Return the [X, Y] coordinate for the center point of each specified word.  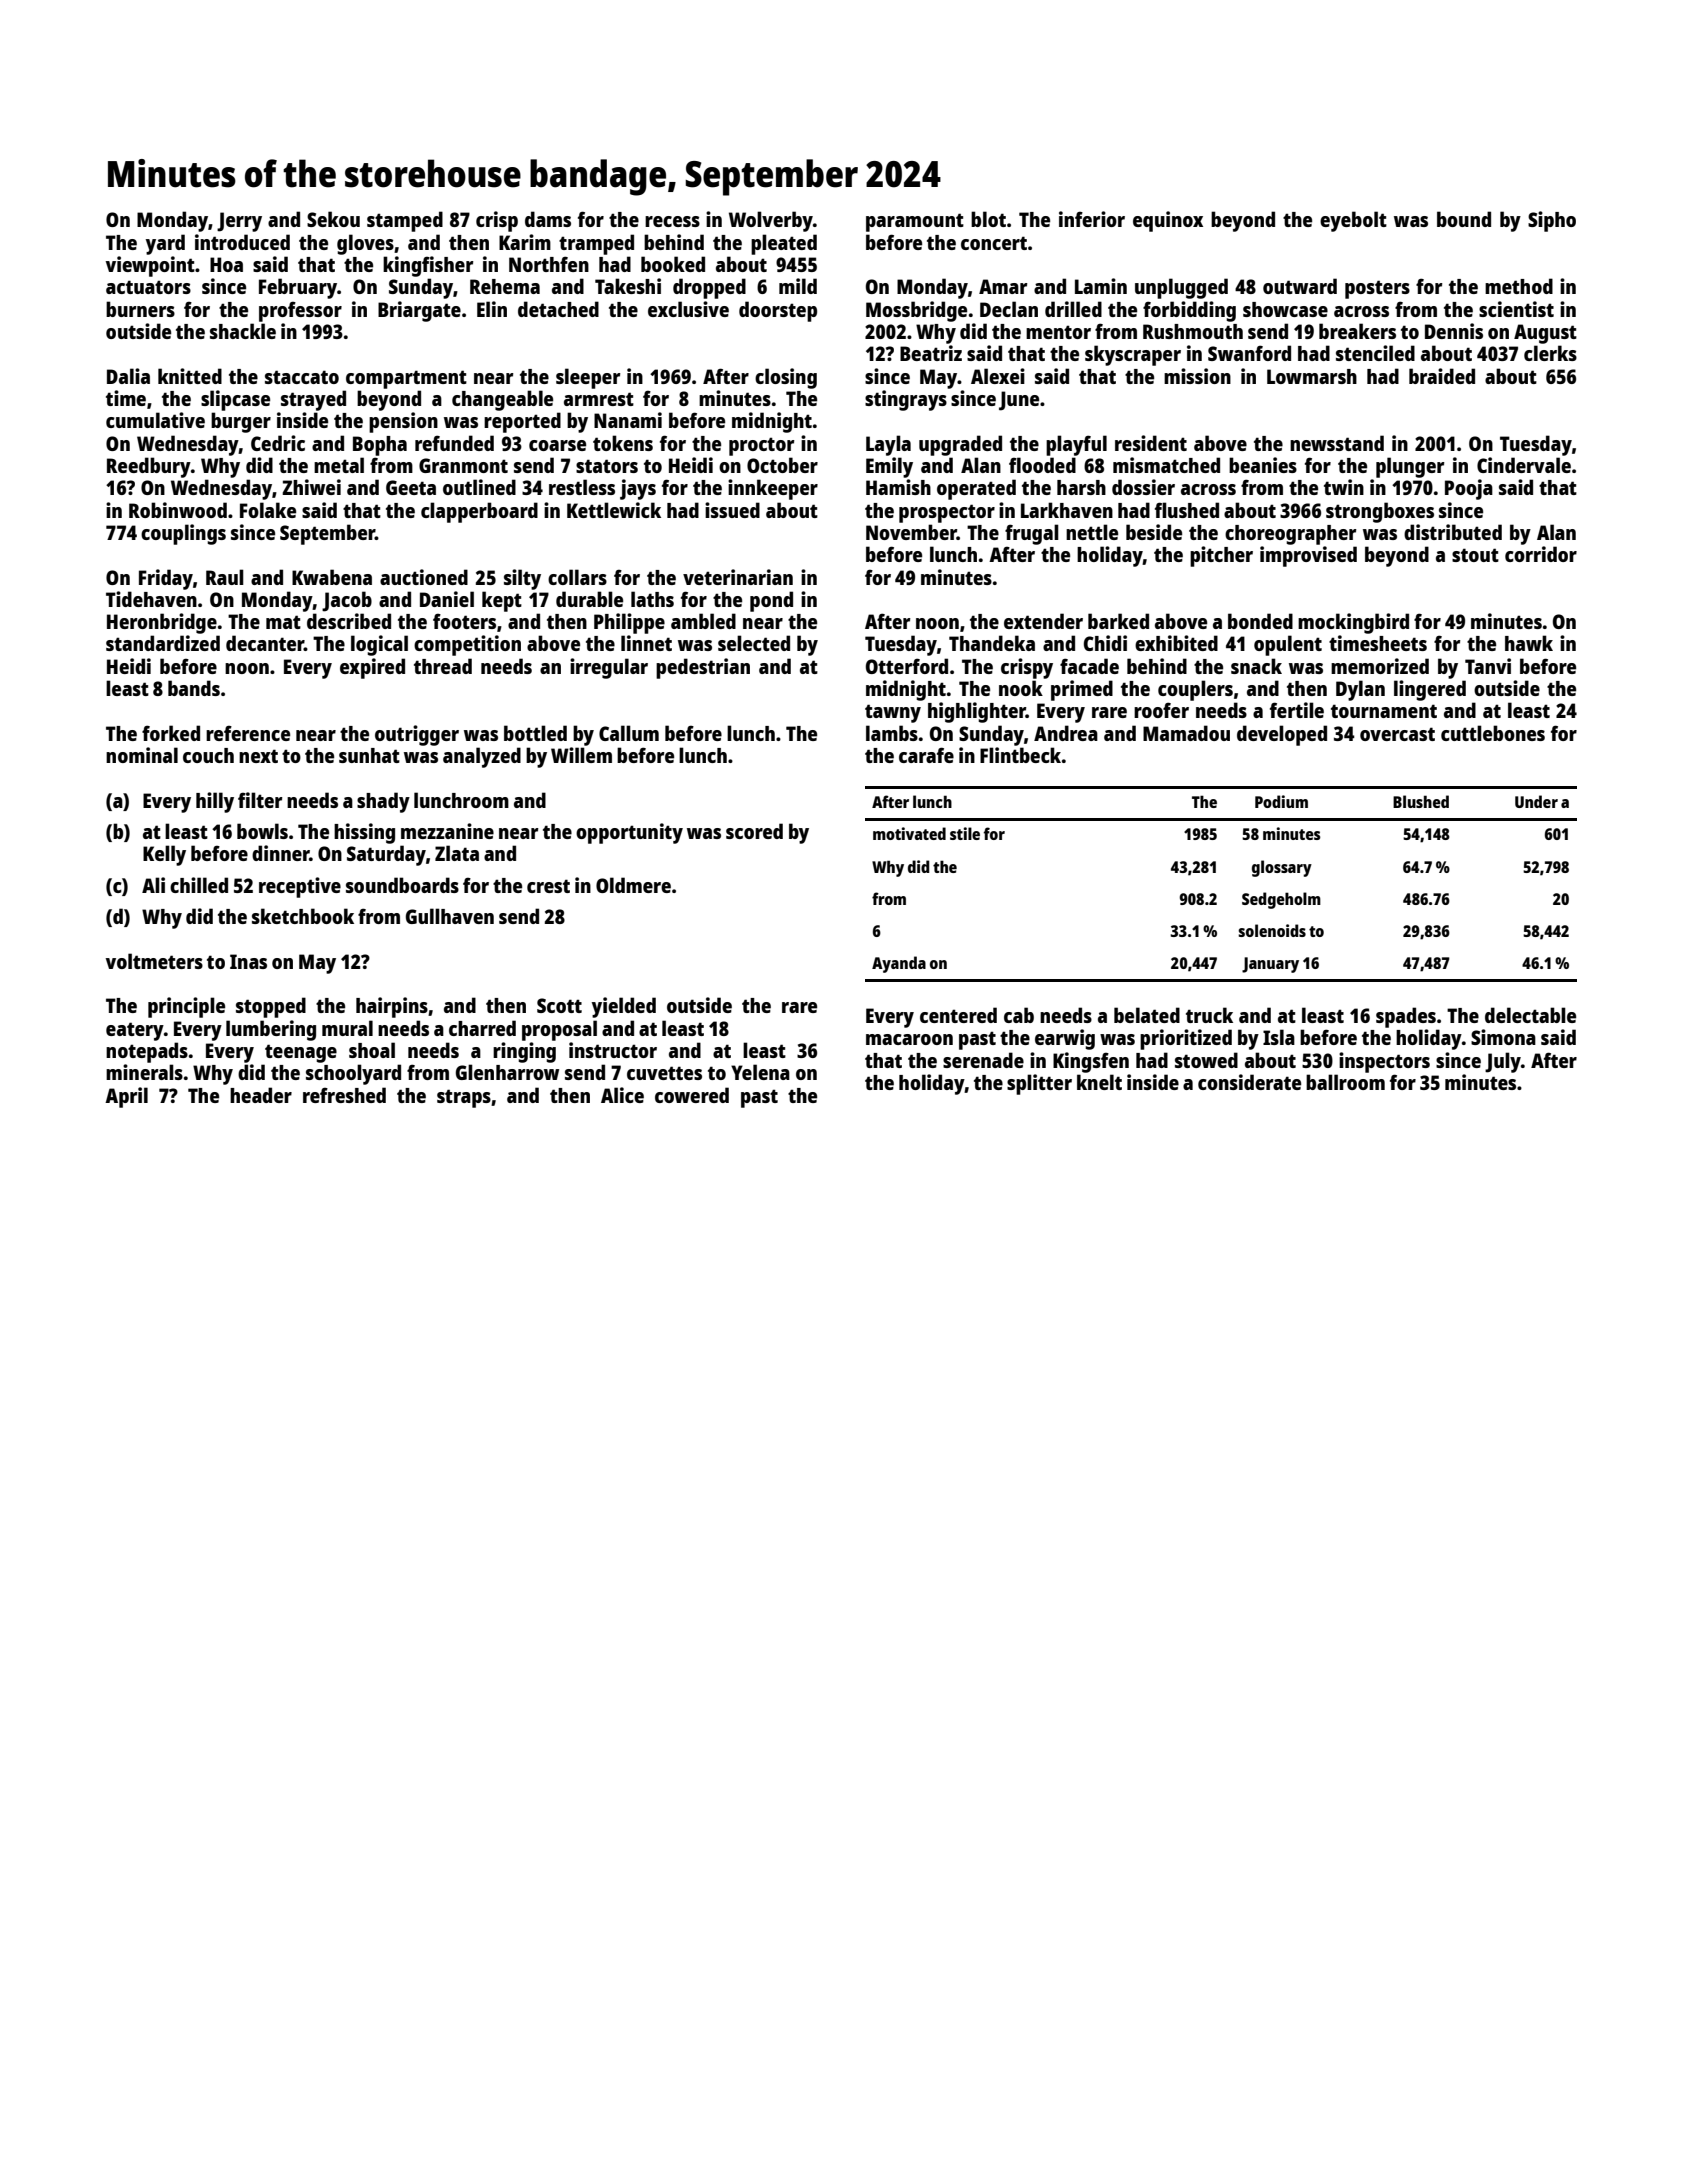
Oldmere [633, 885]
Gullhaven [450, 916]
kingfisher [428, 266]
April [126, 1097]
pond [771, 601]
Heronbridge [162, 623]
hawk [1529, 643]
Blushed [1421, 801]
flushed [1187, 510]
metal [339, 465]
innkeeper [773, 489]
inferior [1092, 219]
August [1545, 334]
